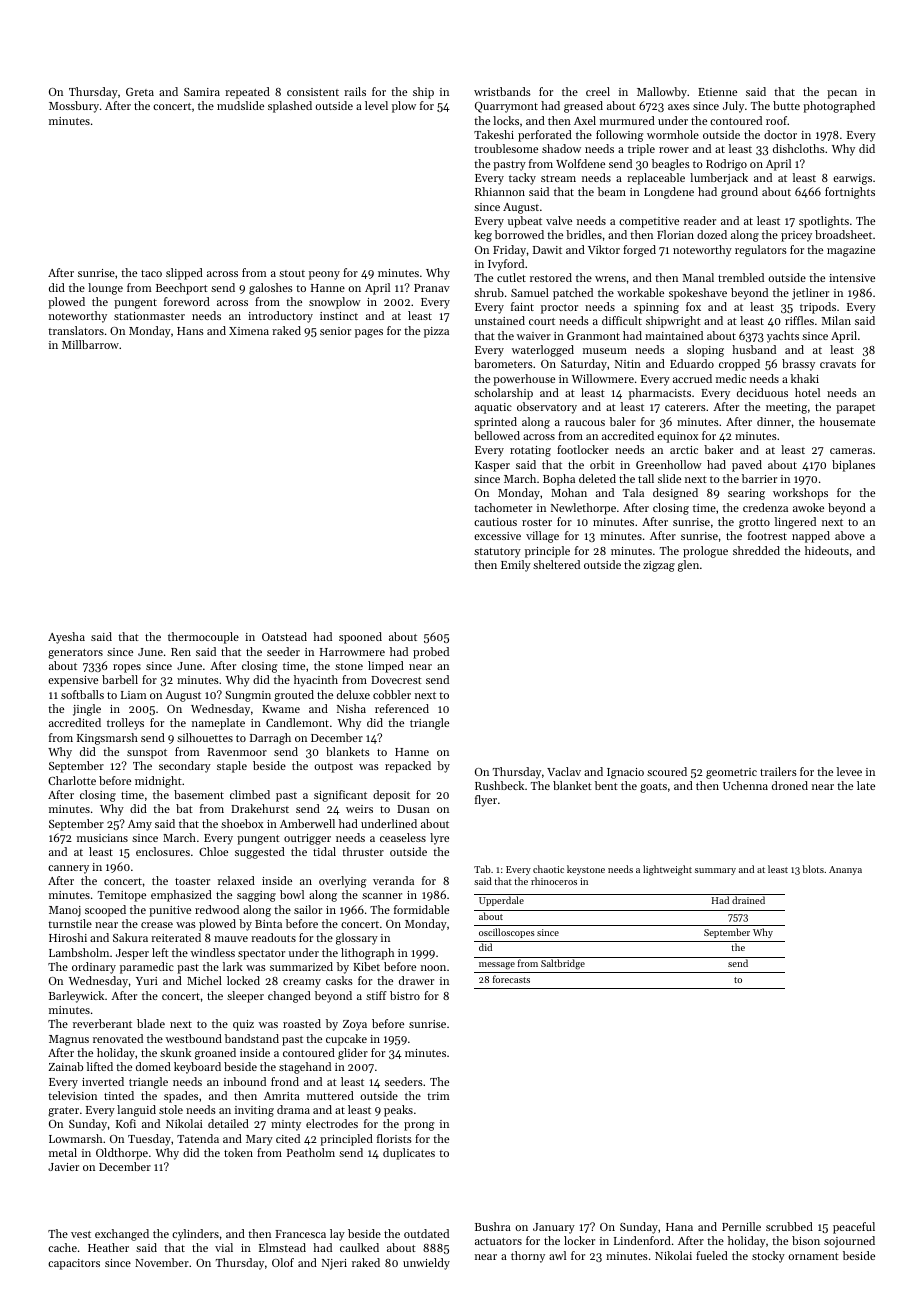  What do you see at coordinates (502, 91) in the page?
I see `wristbands` at bounding box center [502, 91].
